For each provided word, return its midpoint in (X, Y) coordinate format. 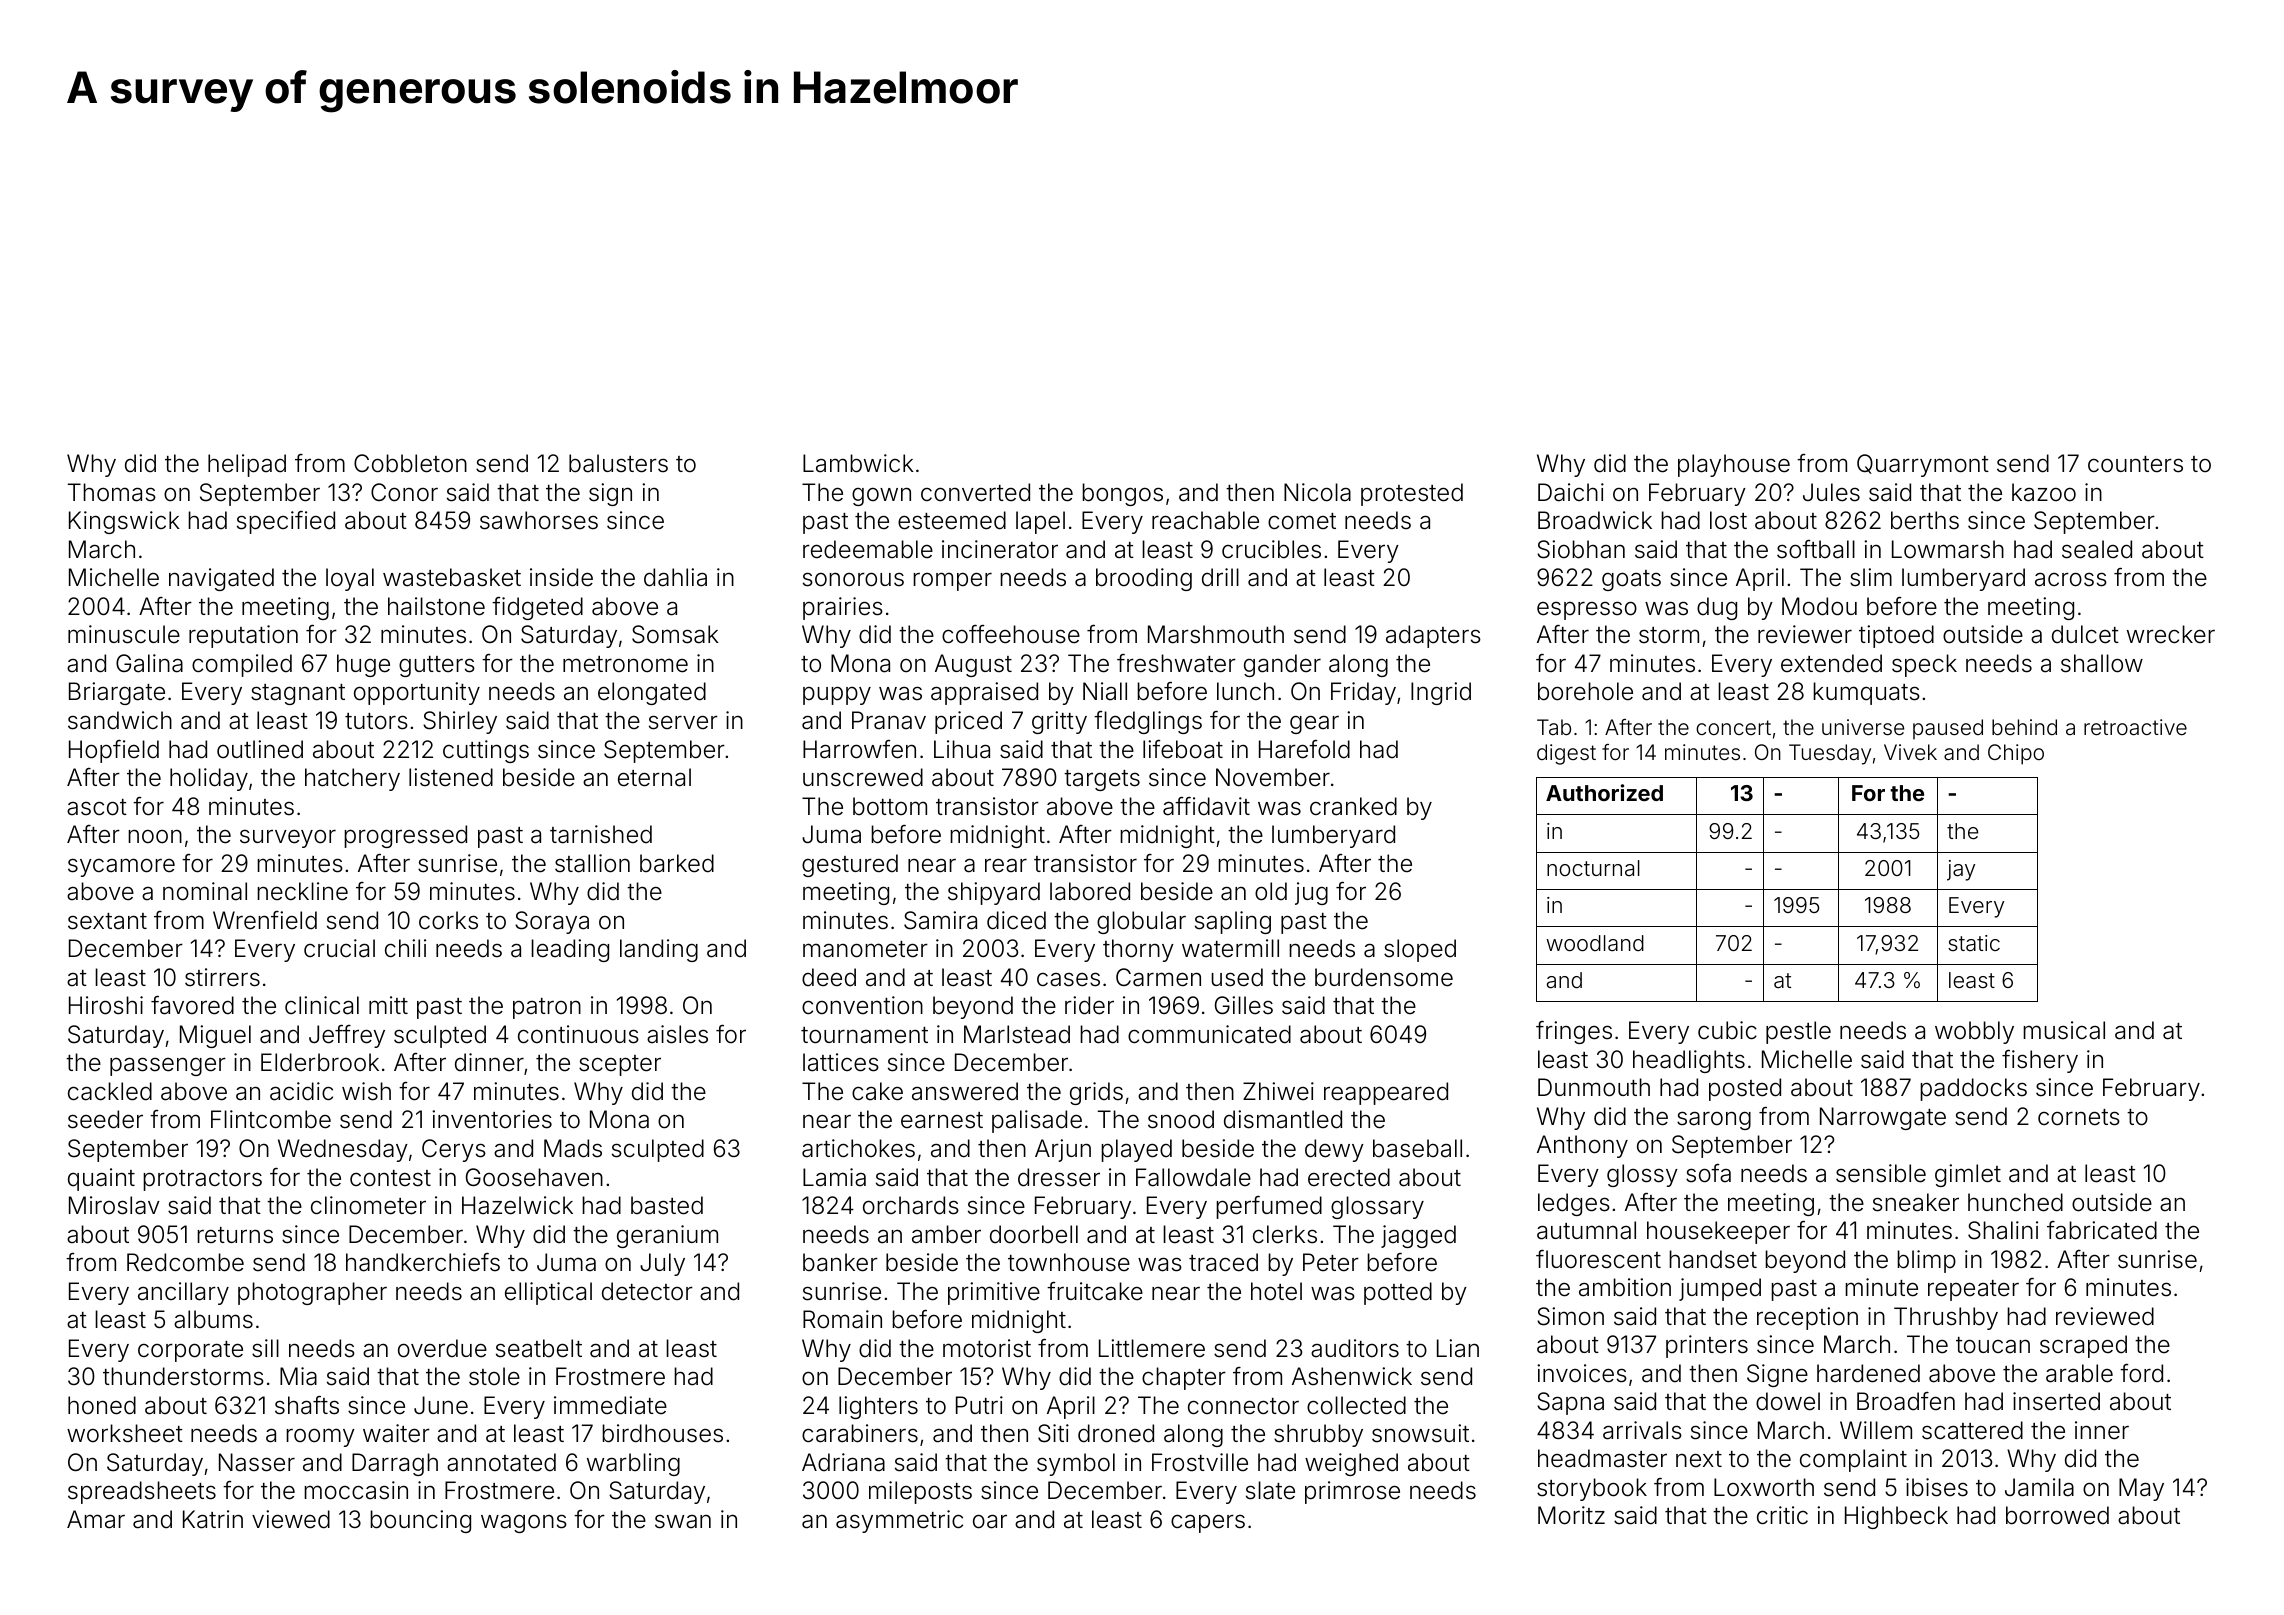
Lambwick (858, 463)
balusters (618, 463)
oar (990, 1521)
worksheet (125, 1433)
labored (1090, 891)
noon (155, 836)
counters (2135, 464)
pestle (1798, 1032)
